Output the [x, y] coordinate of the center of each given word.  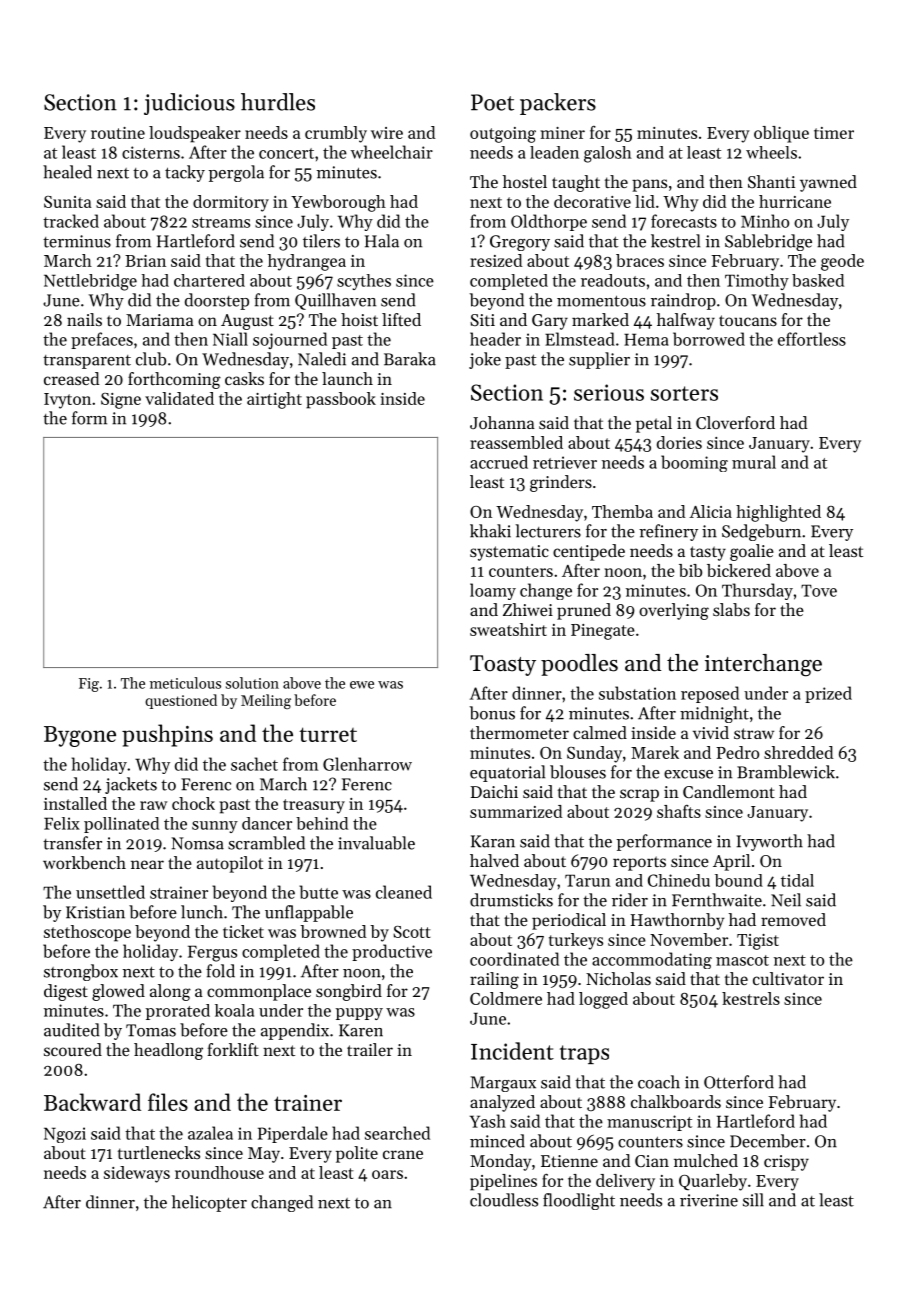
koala [234, 1010]
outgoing [503, 135]
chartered [209, 280]
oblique [781, 134]
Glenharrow [367, 764]
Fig [89, 685]
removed [793, 919]
